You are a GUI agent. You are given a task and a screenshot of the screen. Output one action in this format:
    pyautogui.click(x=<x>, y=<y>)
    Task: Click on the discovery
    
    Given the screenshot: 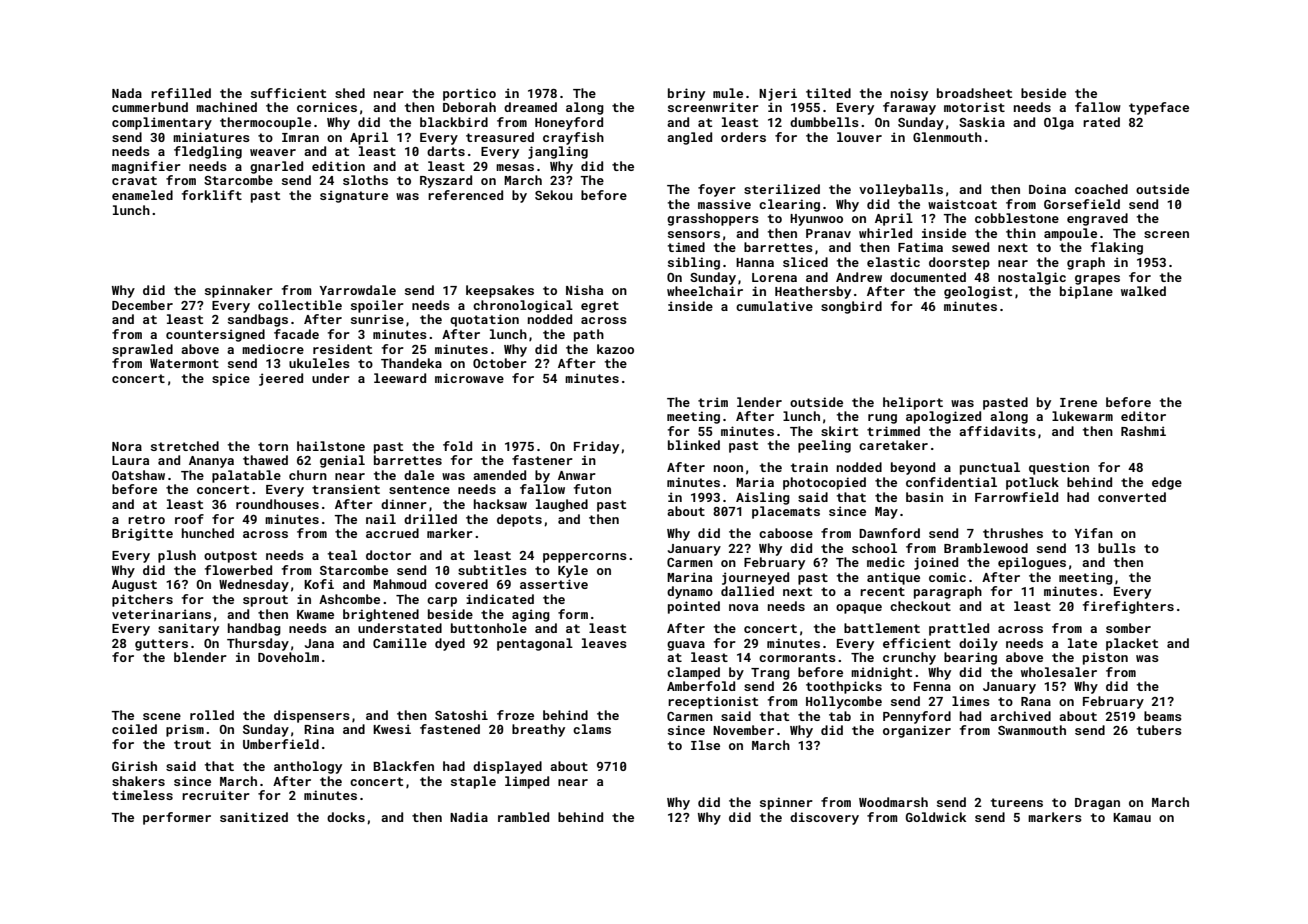 What is the action you would take?
    pyautogui.click(x=824, y=818)
